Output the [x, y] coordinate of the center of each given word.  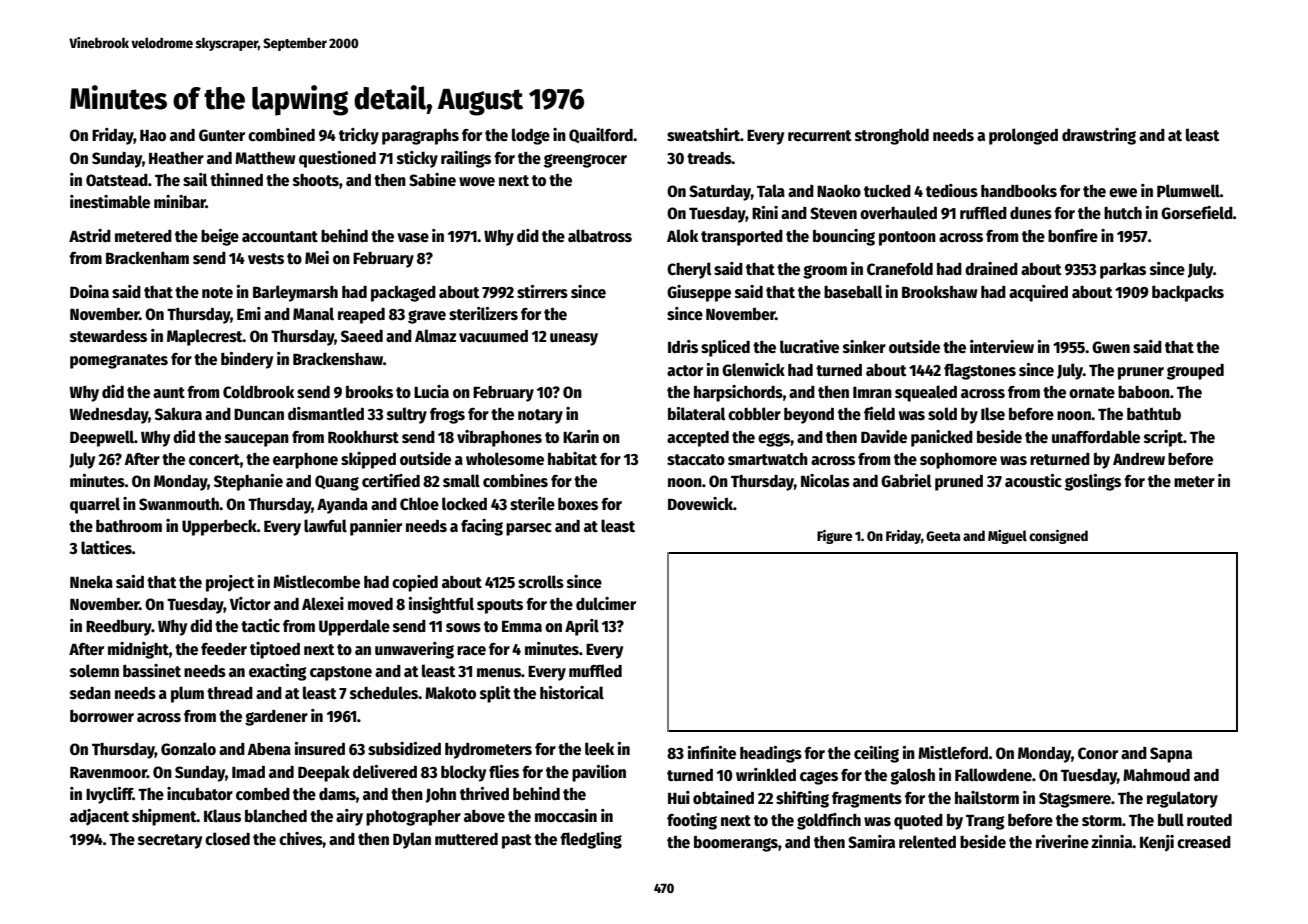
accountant [280, 237]
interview [1002, 347]
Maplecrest [205, 337]
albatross [600, 235]
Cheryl [689, 270]
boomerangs [736, 844]
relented [927, 842]
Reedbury [119, 628]
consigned [1058, 537]
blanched [276, 816]
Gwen [1111, 347]
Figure [834, 537]
